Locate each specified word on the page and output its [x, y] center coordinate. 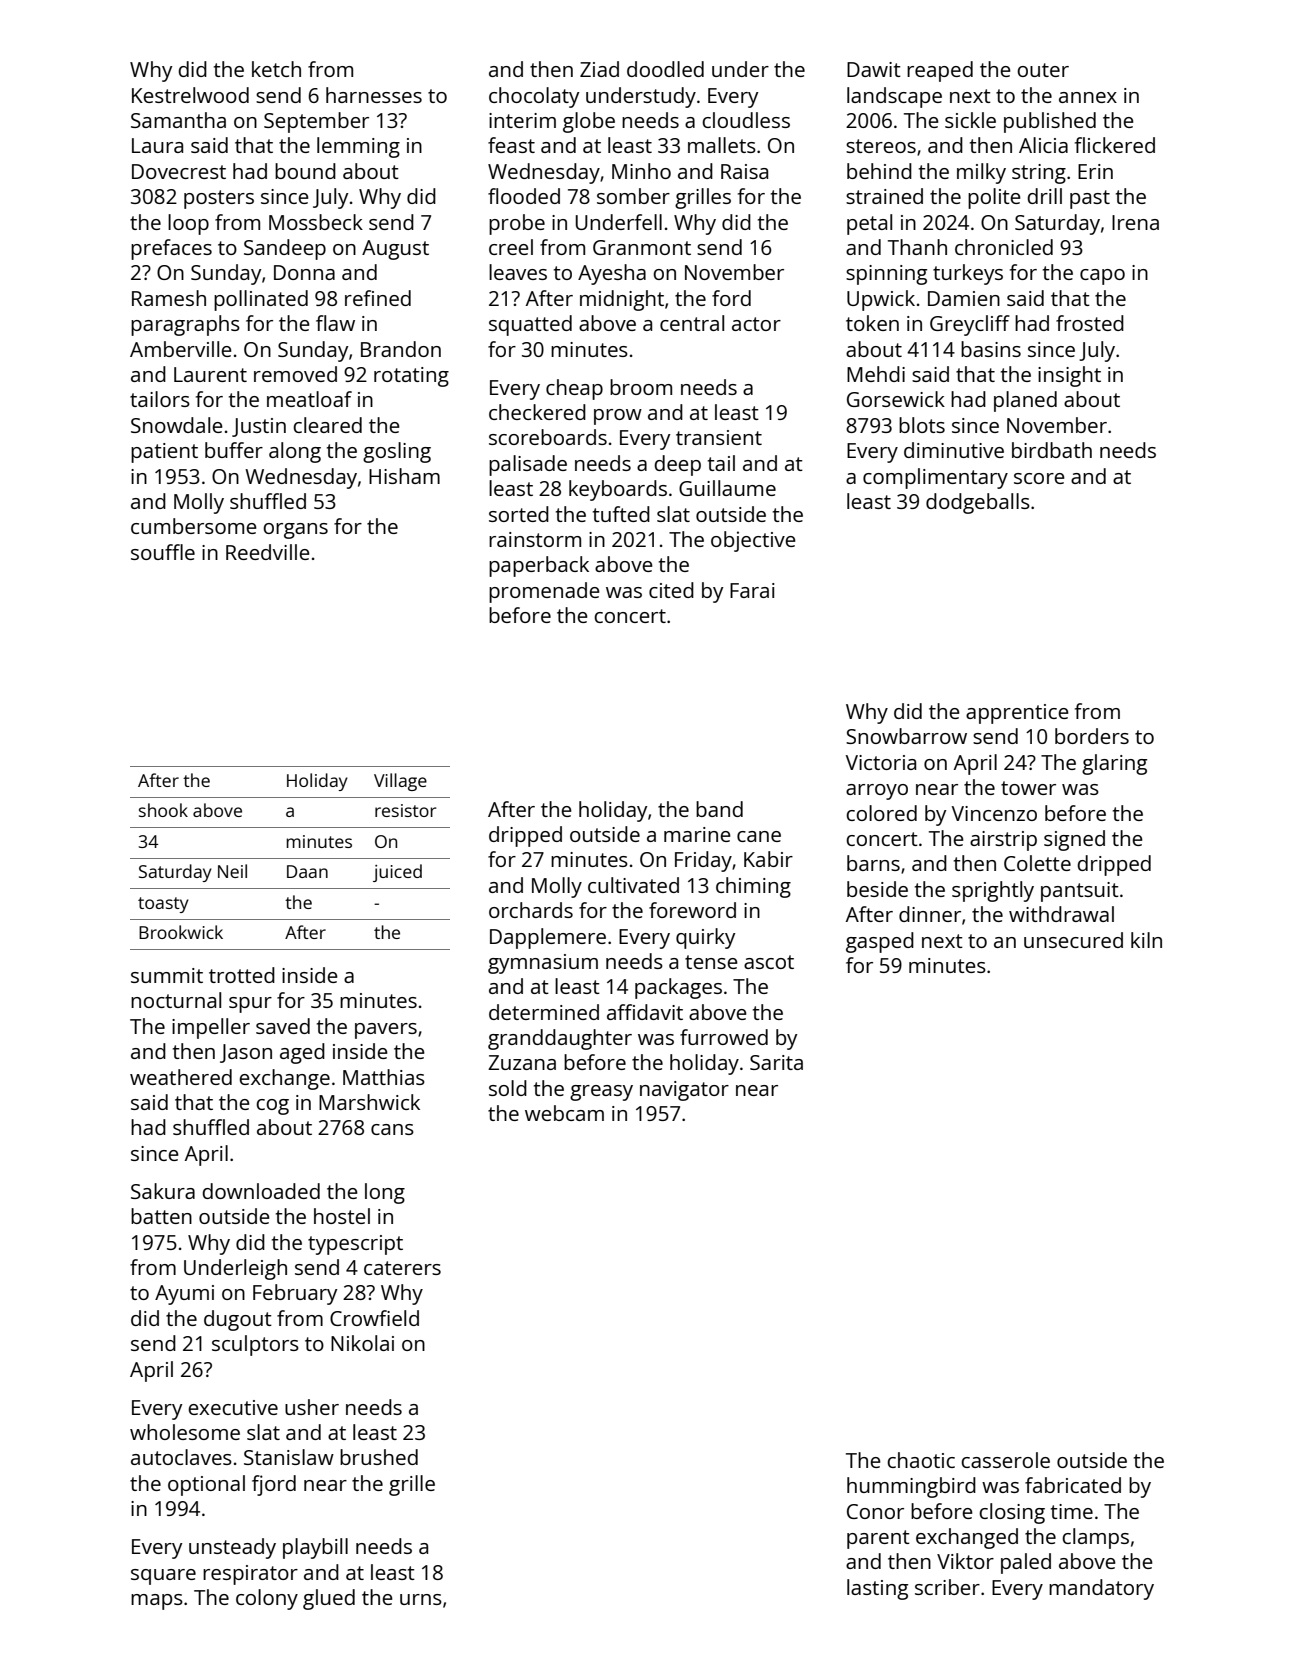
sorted [519, 514]
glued [329, 1599]
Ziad [599, 69]
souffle [163, 552]
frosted [1090, 323]
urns [421, 1599]
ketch [276, 69]
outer [1043, 70]
